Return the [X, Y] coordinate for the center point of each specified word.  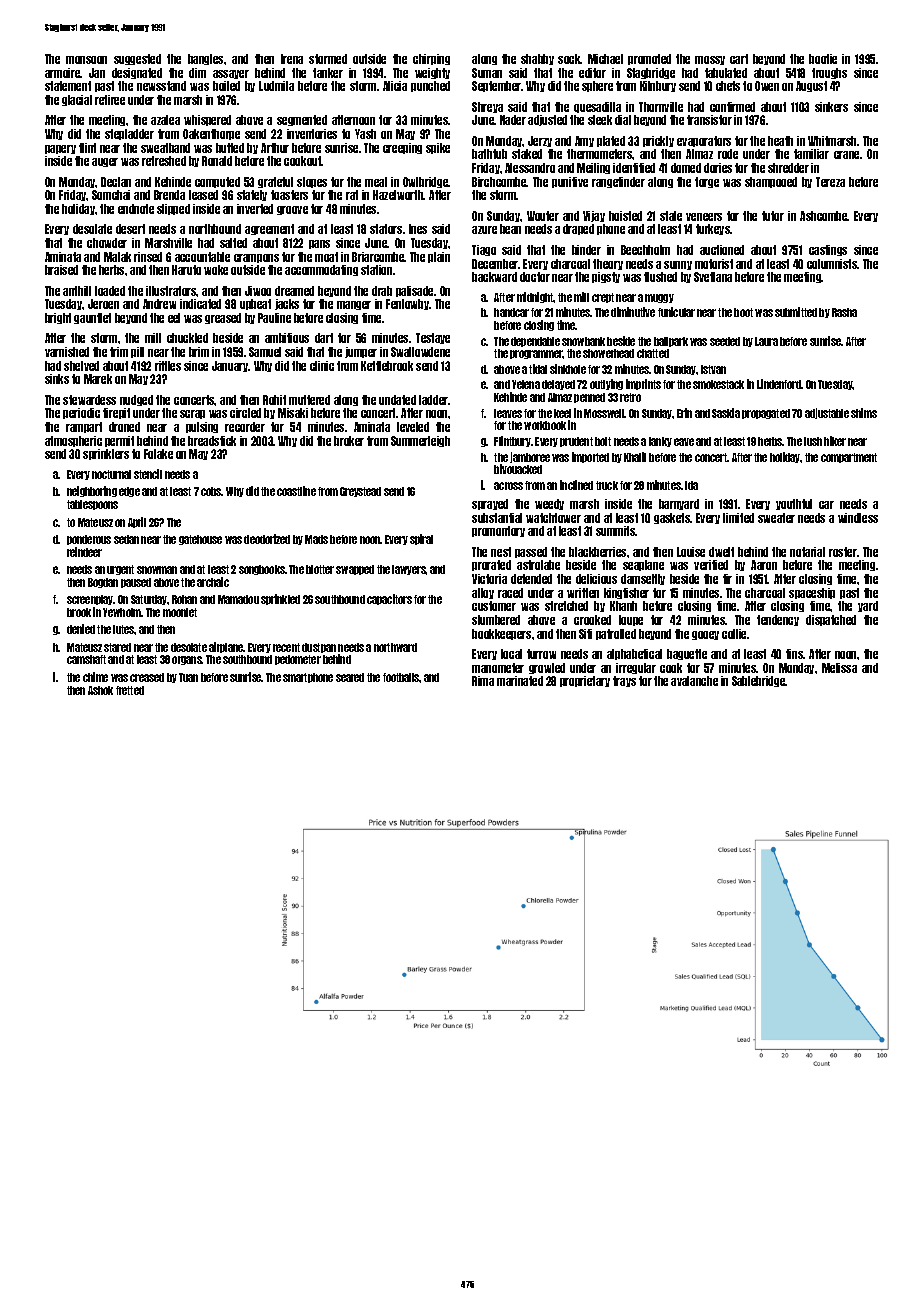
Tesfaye [433, 338]
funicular [676, 312]
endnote [136, 209]
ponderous [89, 540]
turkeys [713, 229]
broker [349, 441]
